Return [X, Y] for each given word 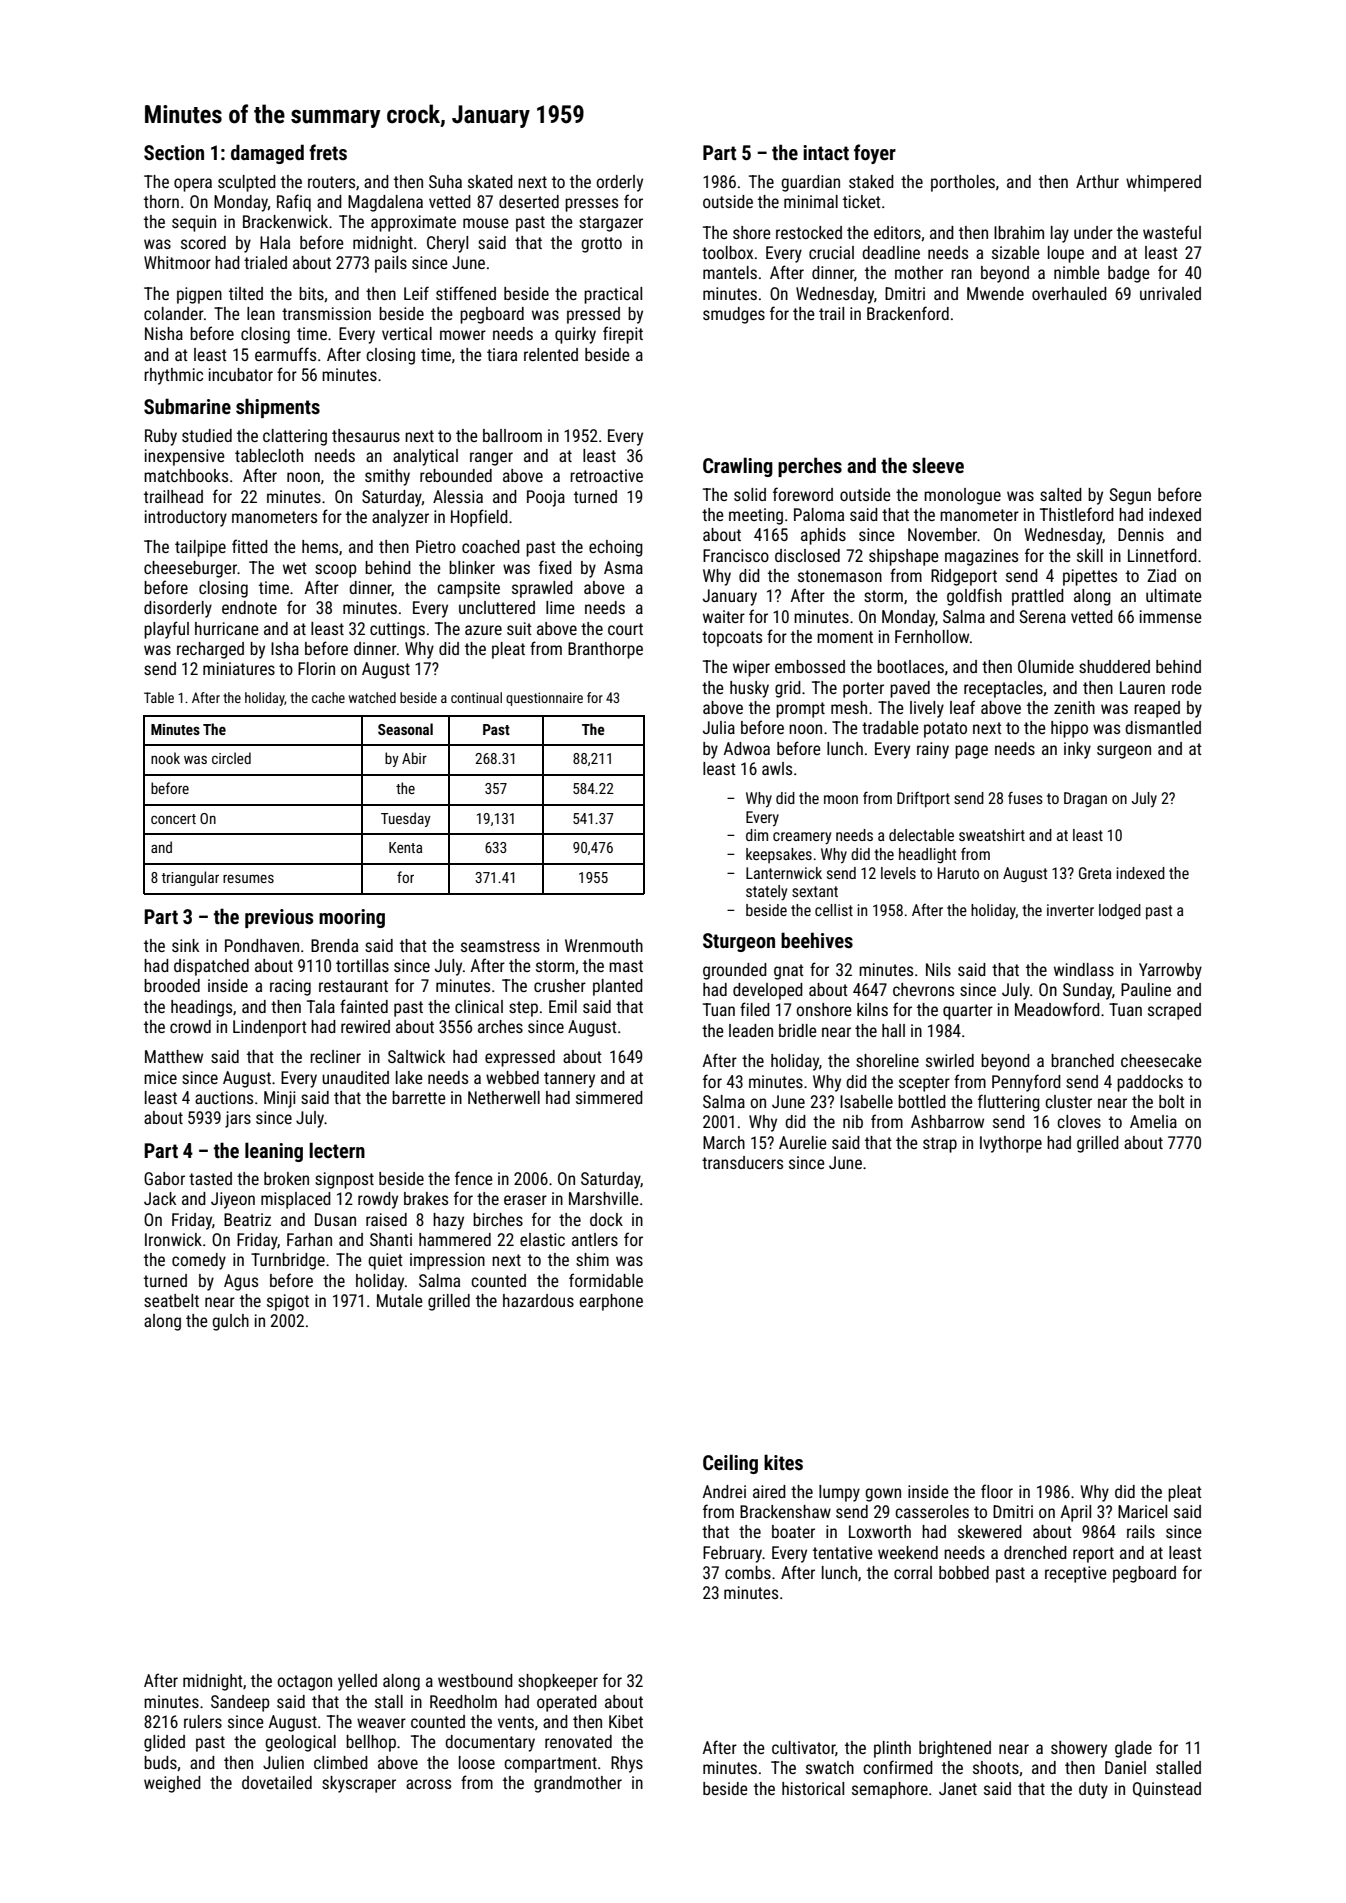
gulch [230, 1322]
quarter [968, 1012]
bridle [798, 1030]
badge [1129, 274]
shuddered [1114, 666]
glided [164, 1743]
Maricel [1142, 1511]
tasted [210, 1178]
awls [777, 768]
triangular [190, 878]
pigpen [199, 295]
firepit [623, 335]
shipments [278, 408]
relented [551, 354]
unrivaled [1170, 293]
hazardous [538, 1300]
